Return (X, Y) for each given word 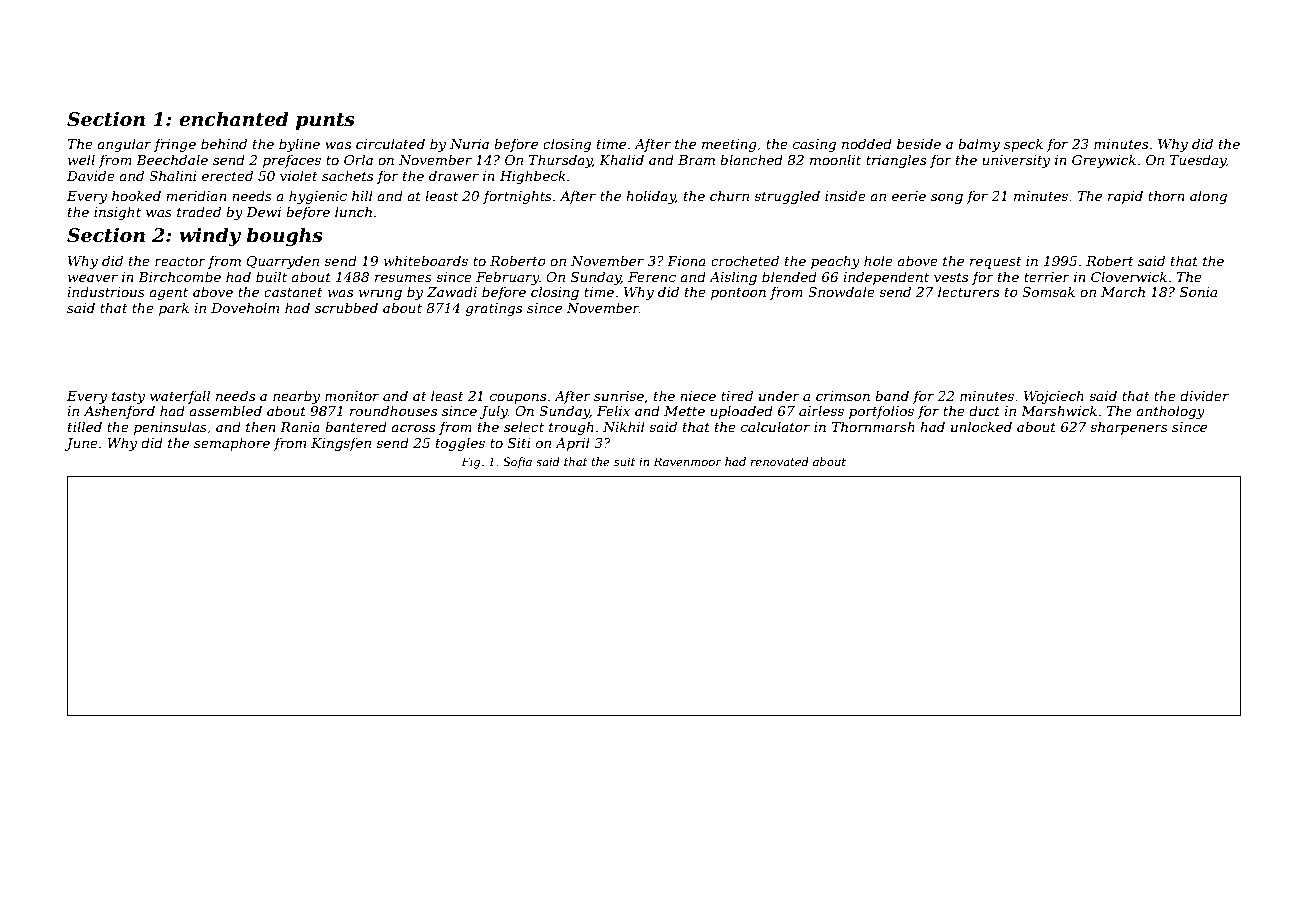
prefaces (292, 161)
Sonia (1198, 292)
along (1208, 197)
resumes (403, 278)
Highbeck (533, 177)
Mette (684, 411)
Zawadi (452, 291)
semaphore (232, 444)
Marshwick (1059, 410)
